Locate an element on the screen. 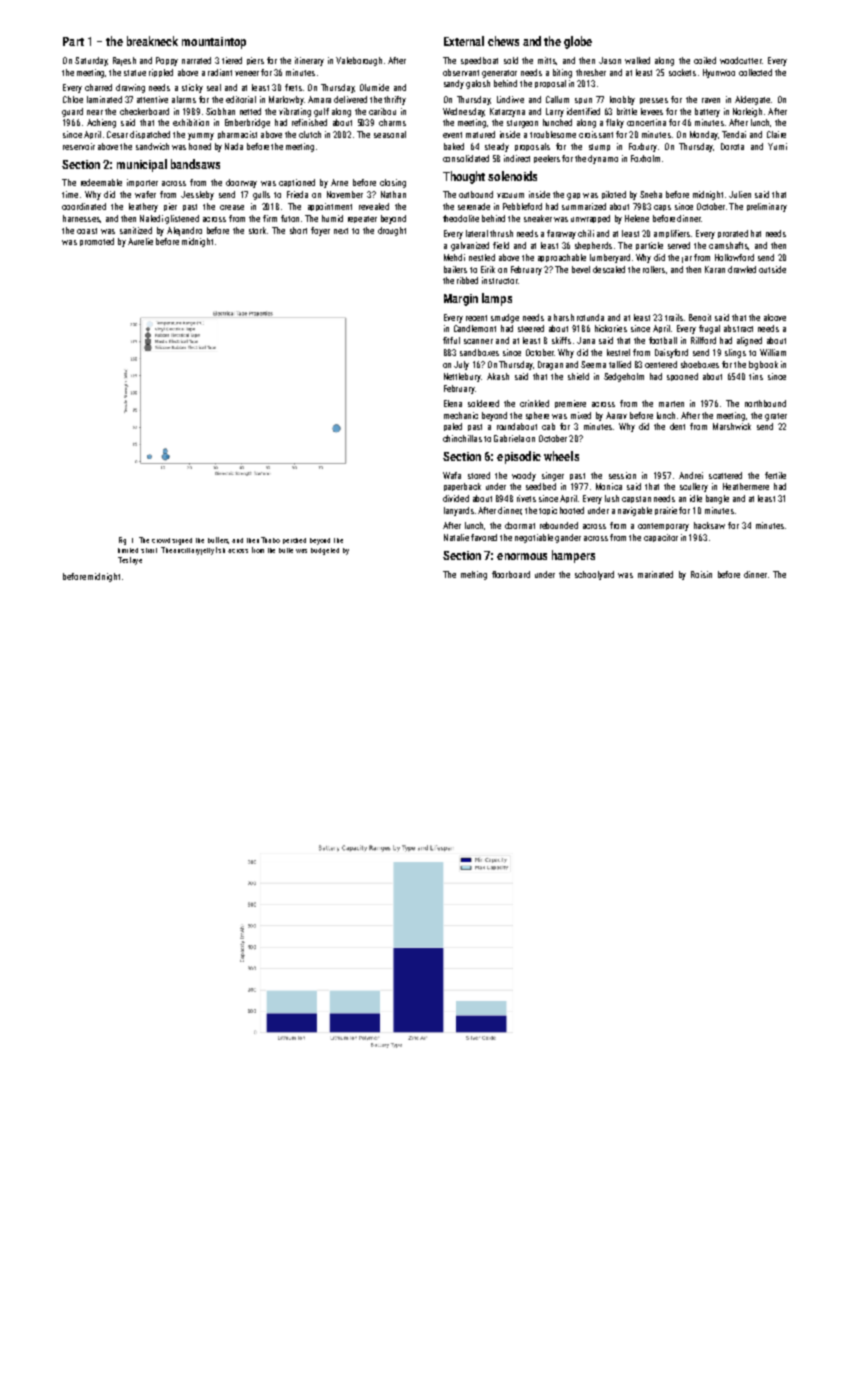  repeater is located at coordinates (362, 219).
